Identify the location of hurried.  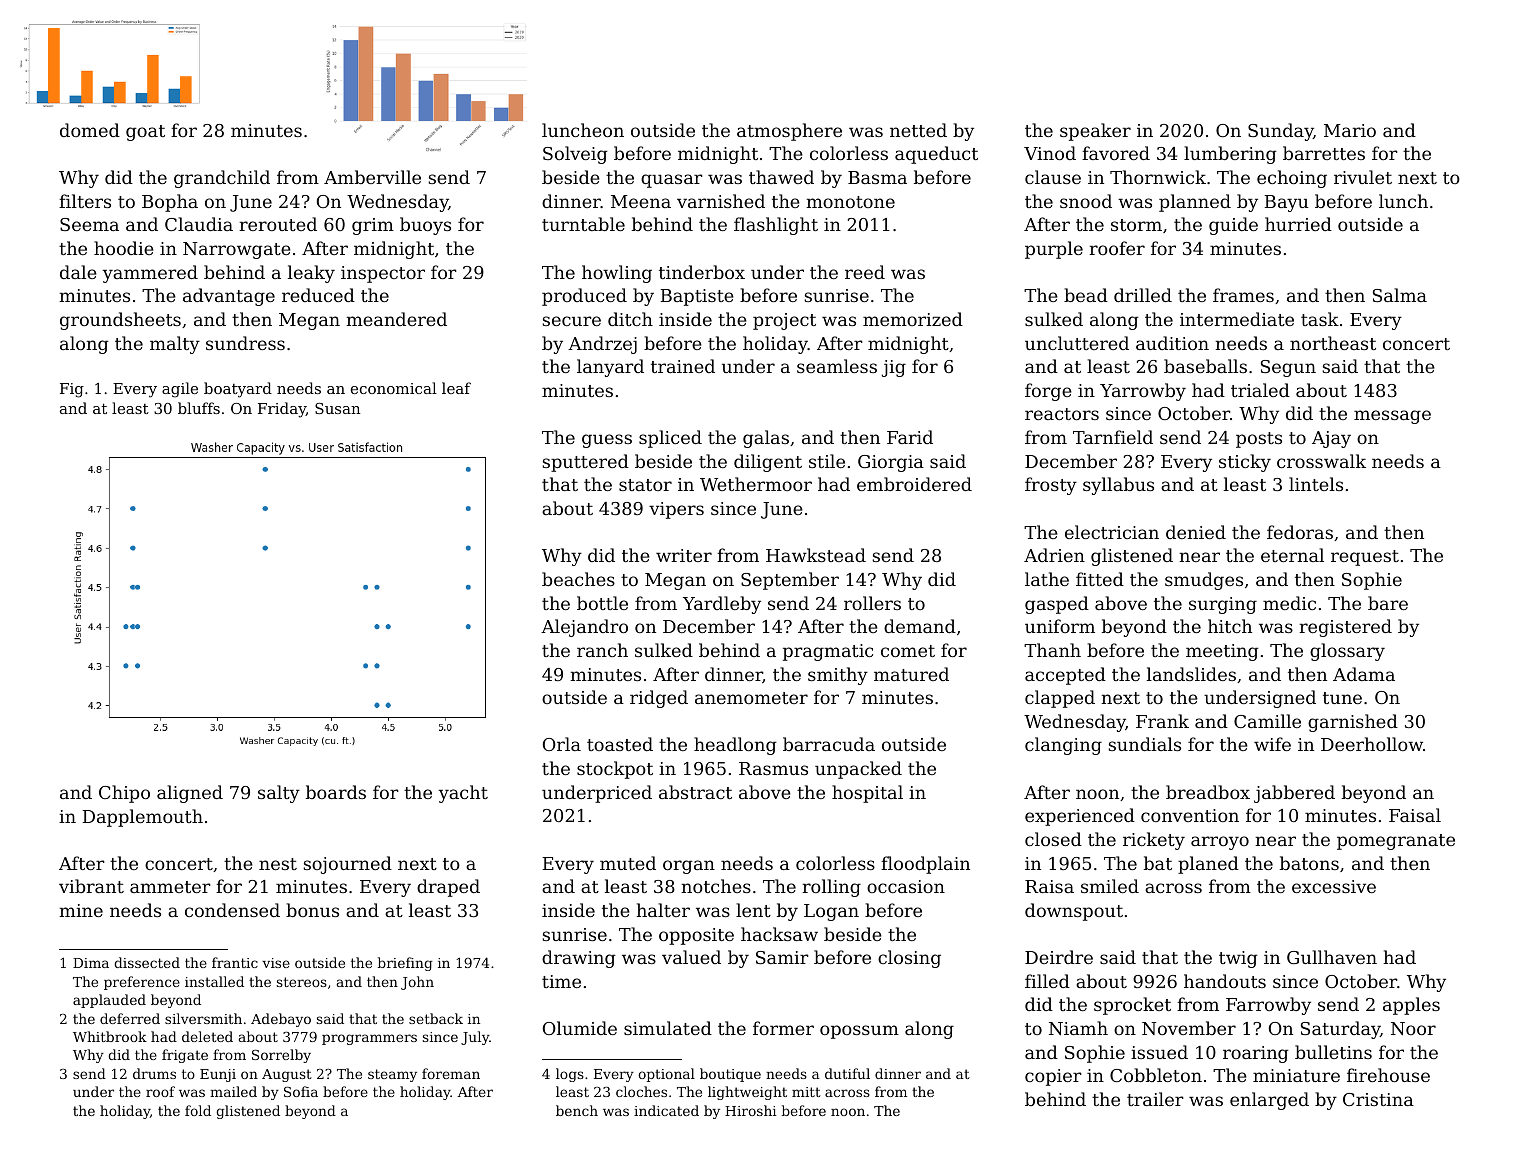
(1298, 224).
